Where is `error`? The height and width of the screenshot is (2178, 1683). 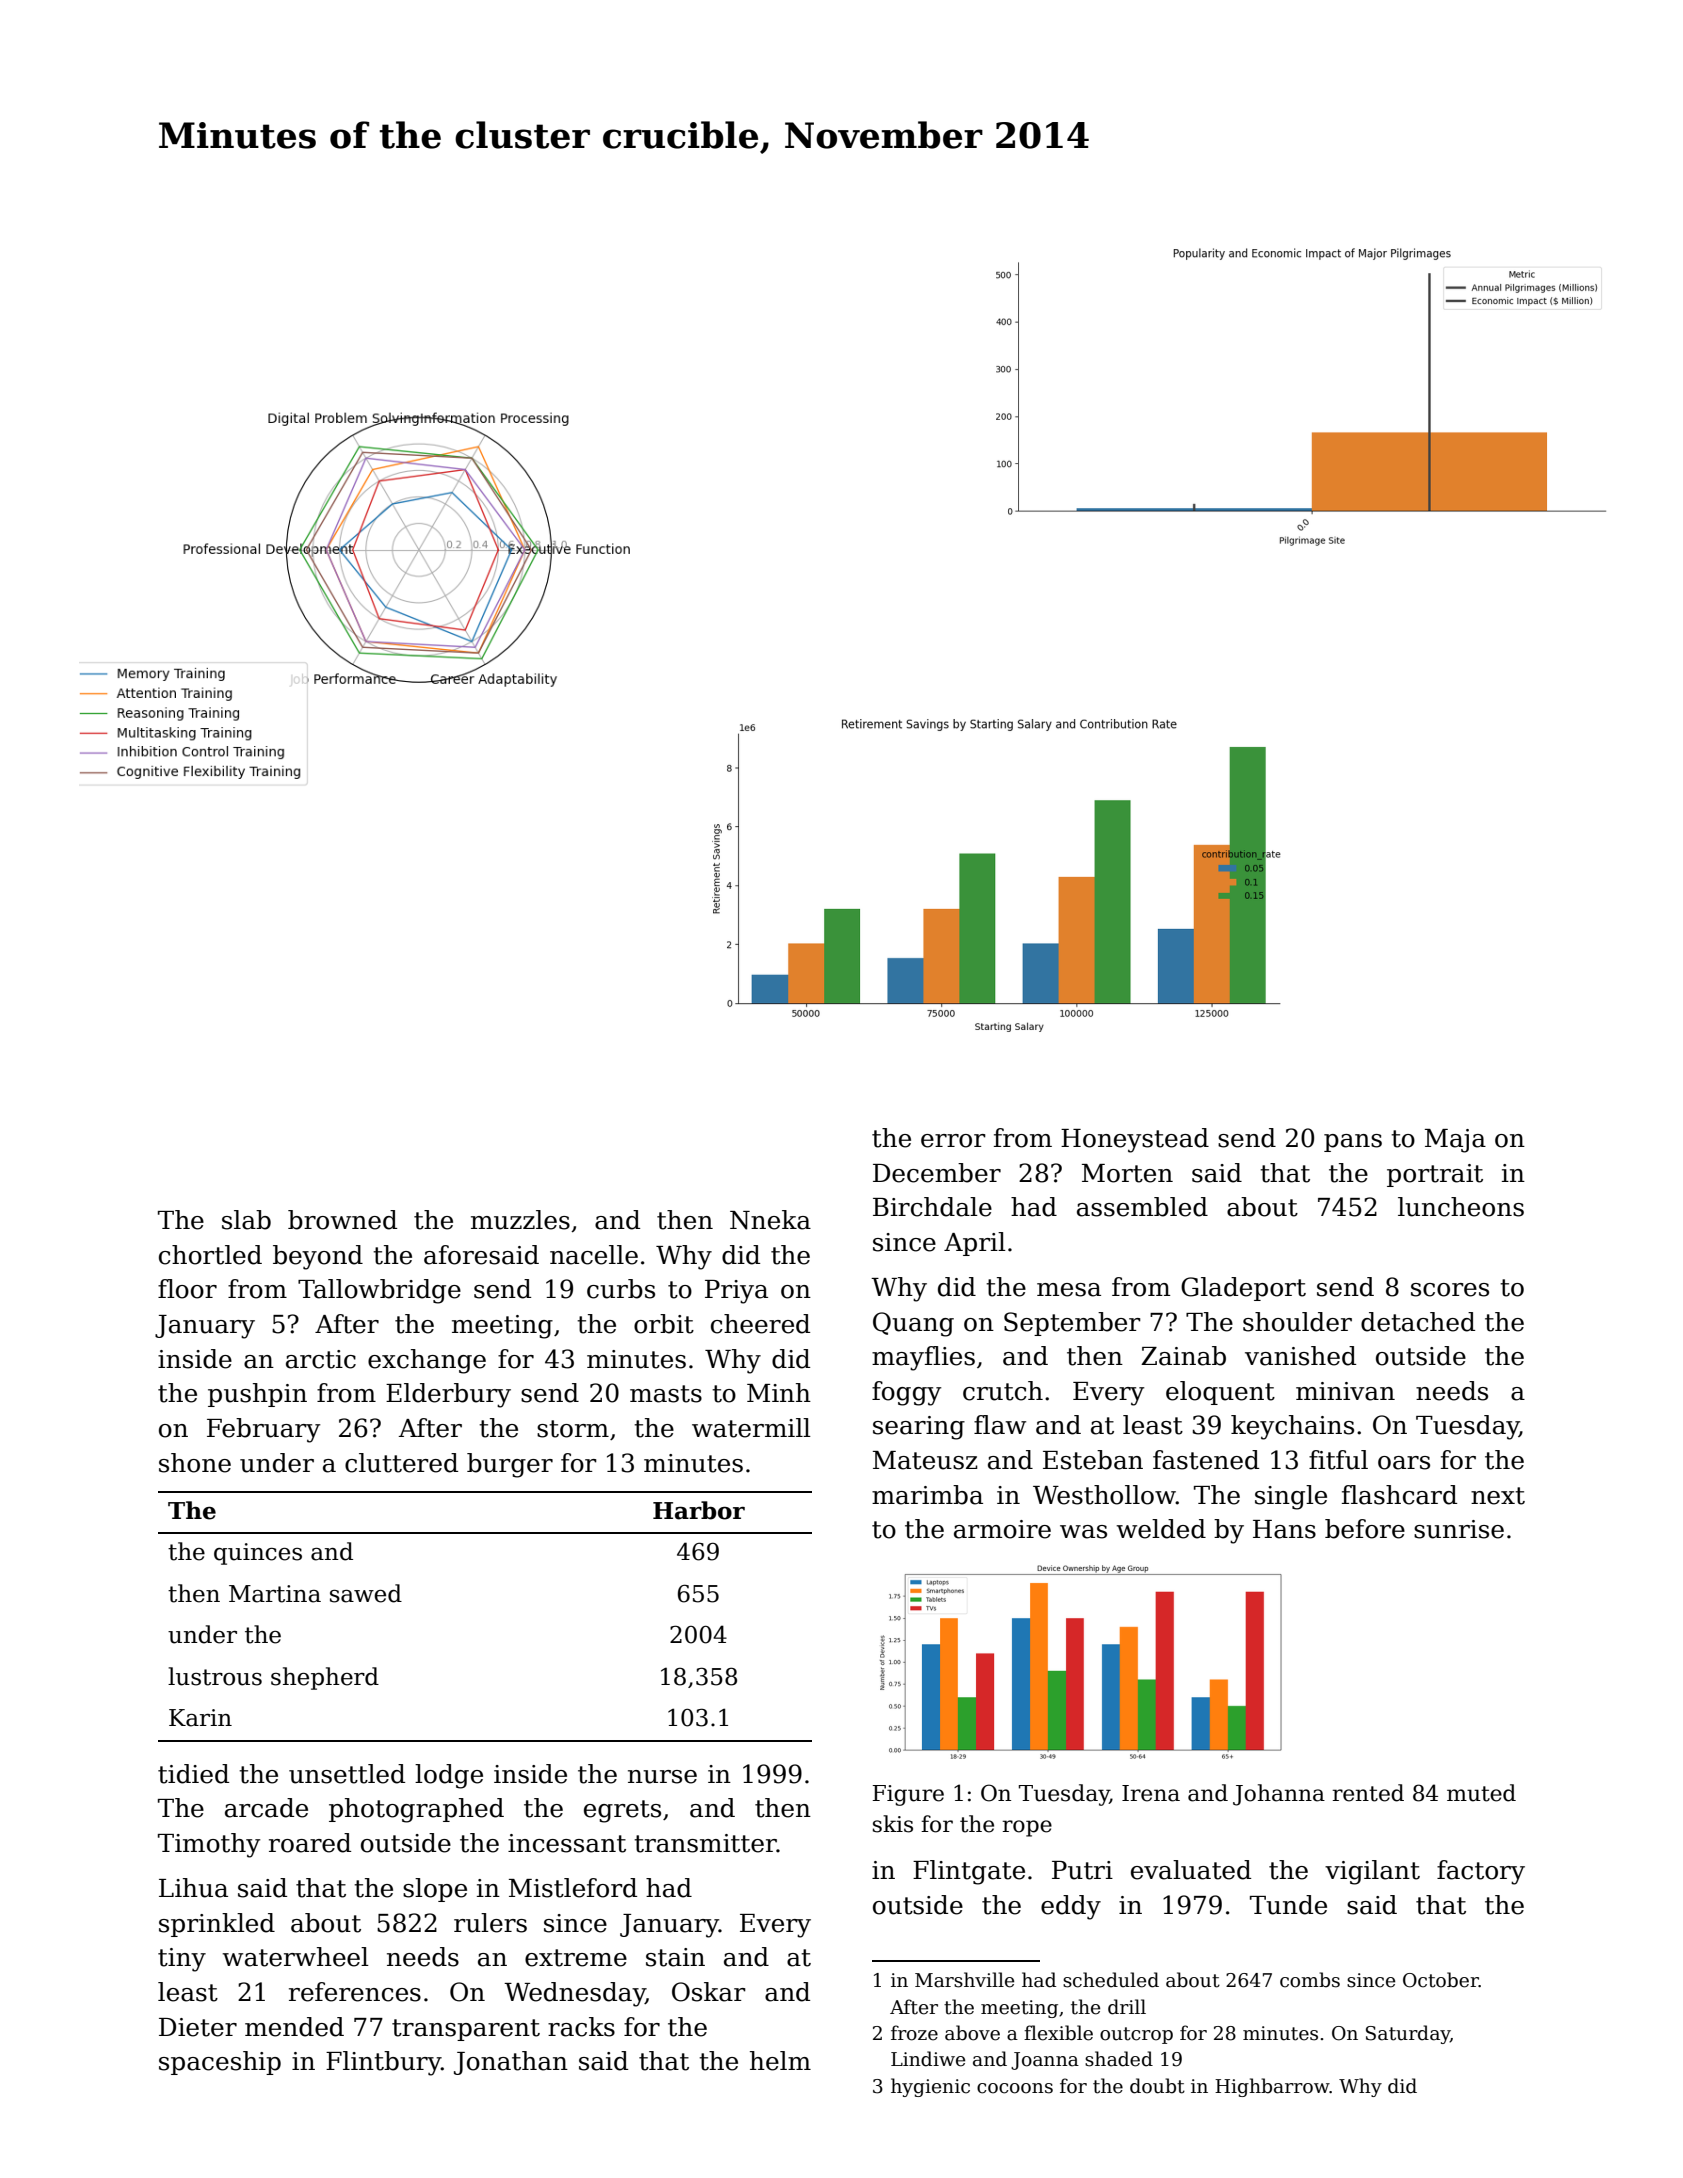 error is located at coordinates (953, 1141).
